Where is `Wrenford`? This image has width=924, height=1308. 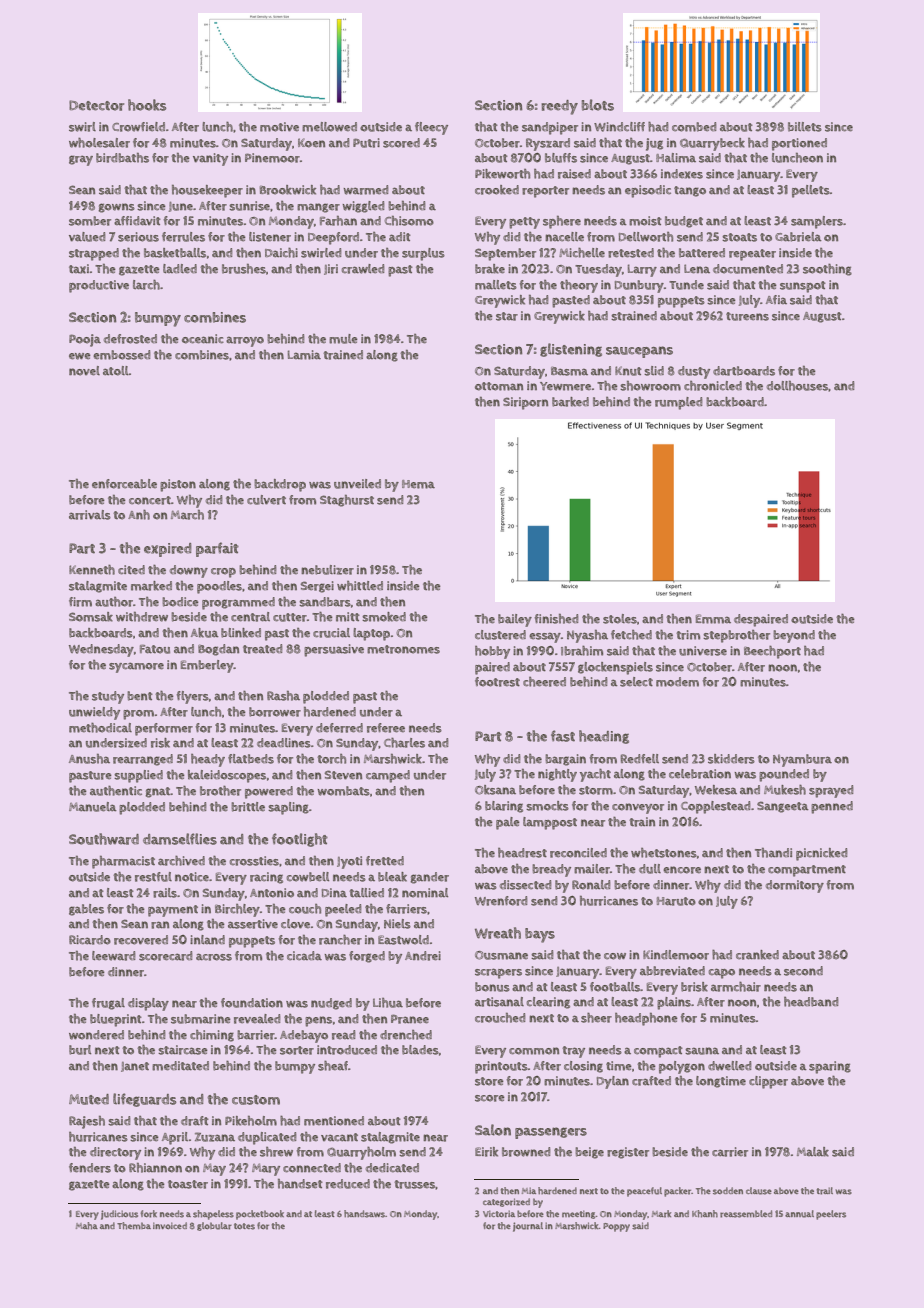
Wrenford is located at coordinates (501, 901).
